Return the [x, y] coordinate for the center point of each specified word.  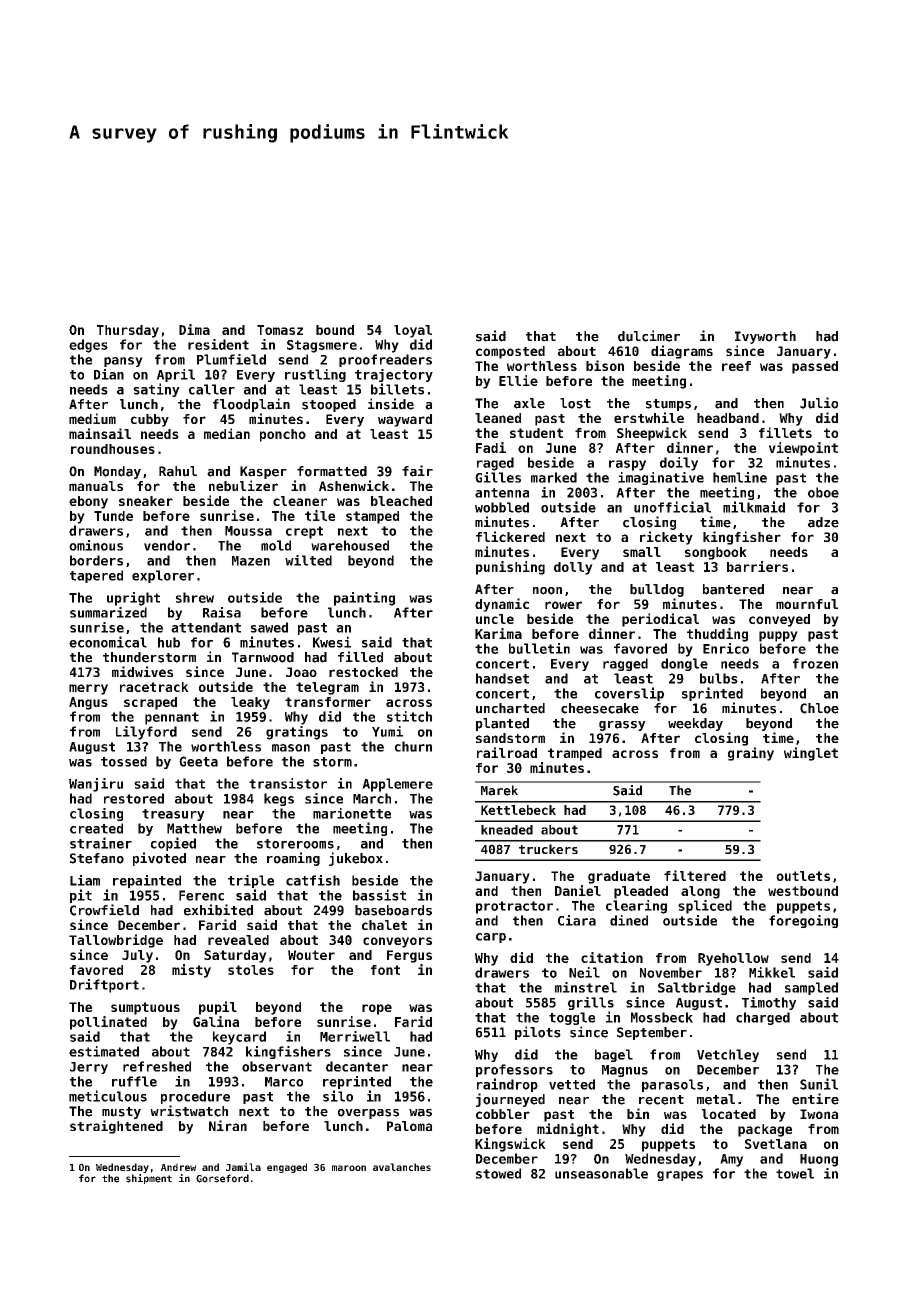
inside [391, 404]
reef [736, 366]
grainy [751, 754]
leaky [250, 703]
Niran [228, 1125]
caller [212, 389]
